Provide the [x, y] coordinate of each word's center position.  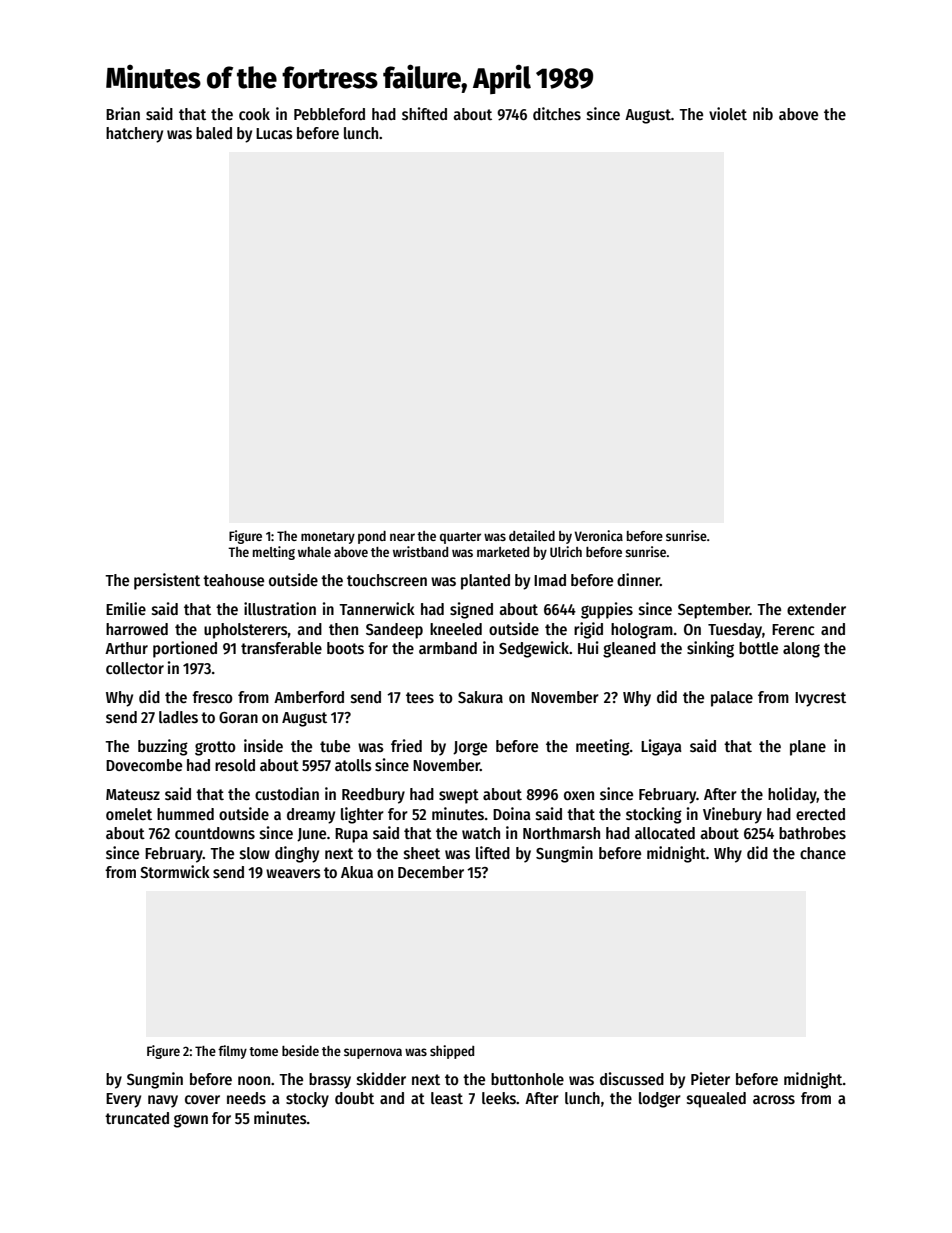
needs [246, 1098]
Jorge [470, 748]
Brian [123, 113]
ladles [178, 717]
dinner [638, 579]
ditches [557, 113]
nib [763, 113]
